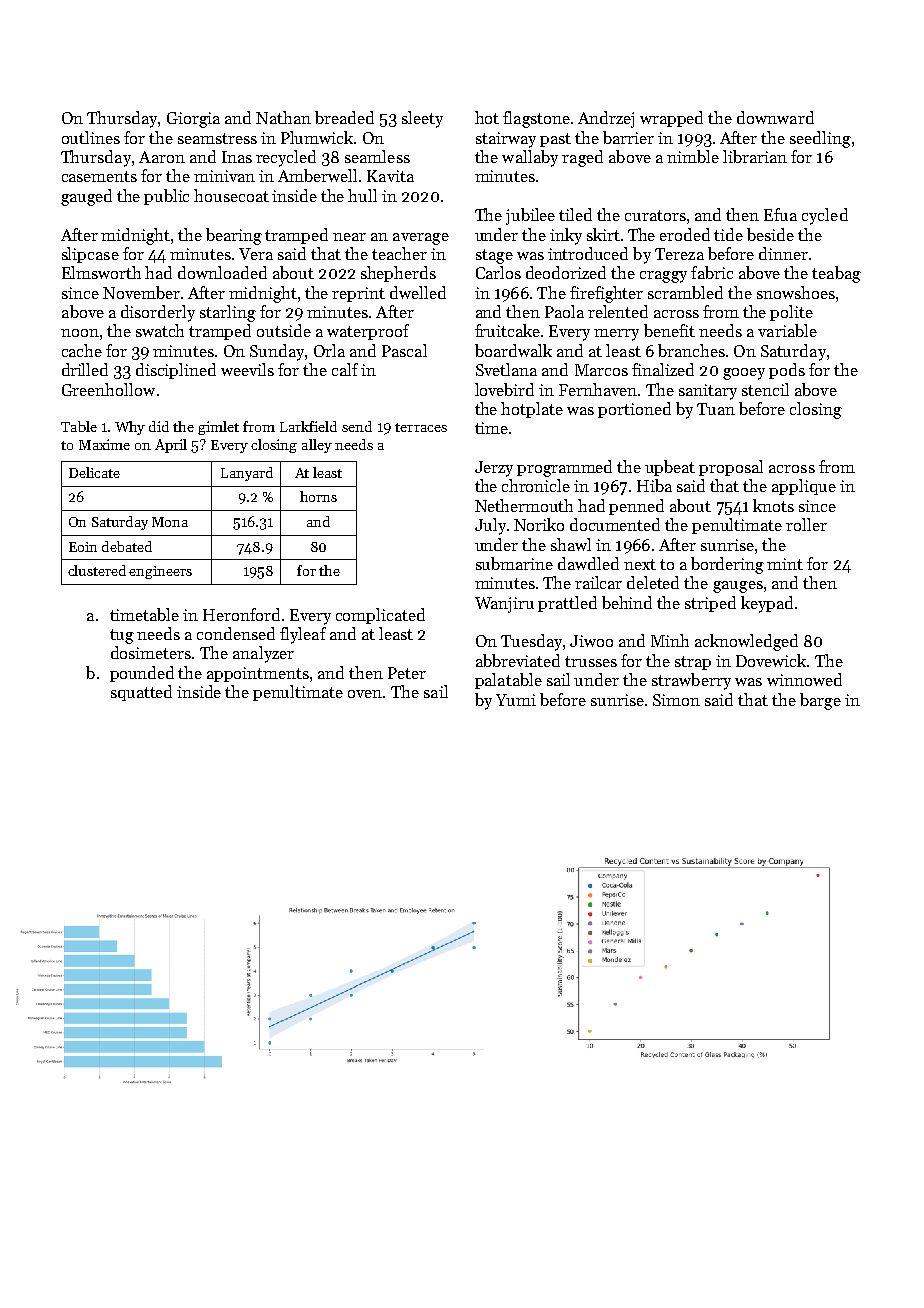 The height and width of the screenshot is (1308, 924). What do you see at coordinates (237, 157) in the screenshot?
I see `Inas` at bounding box center [237, 157].
